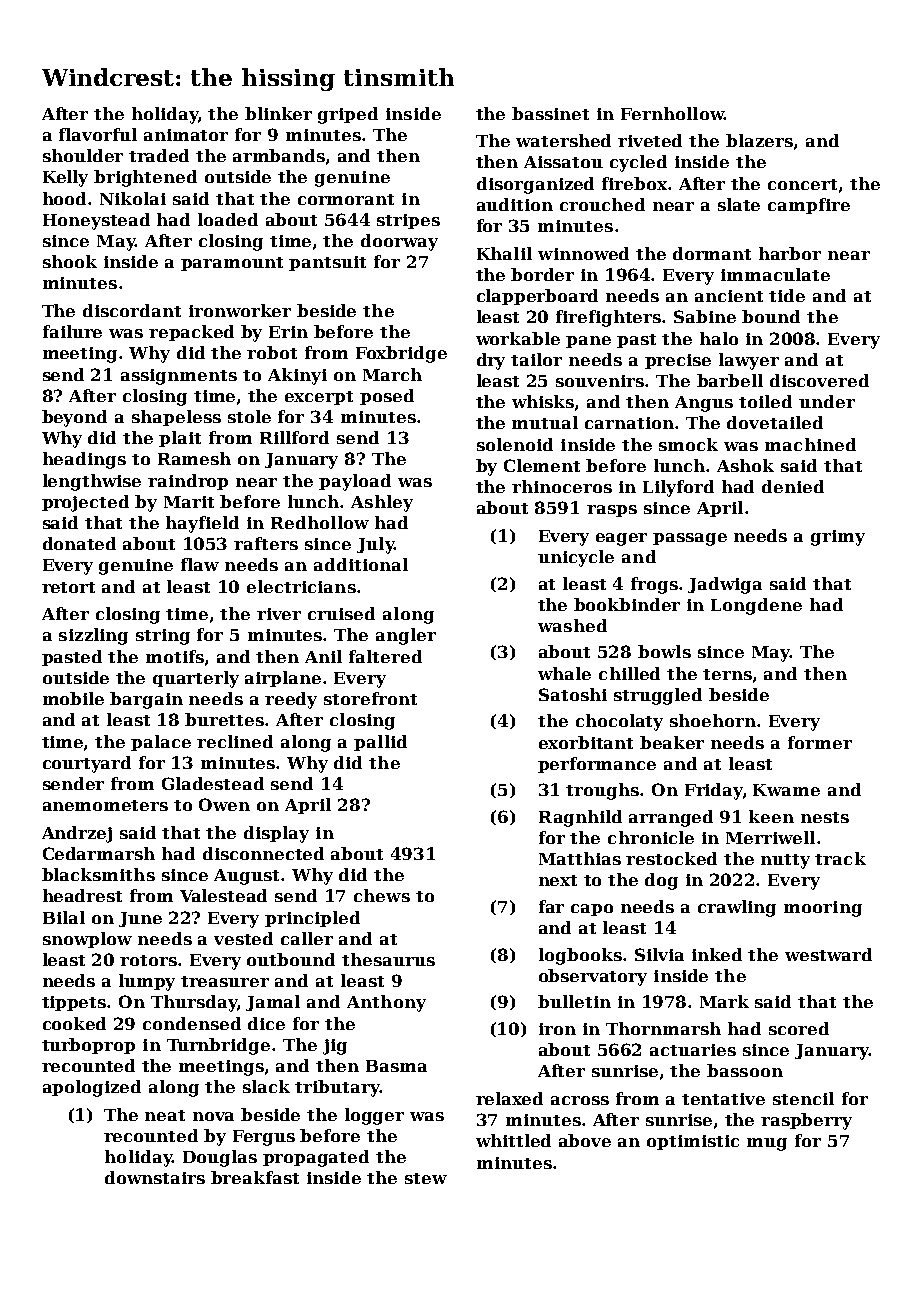 Image resolution: width=924 pixels, height=1308 pixels. I want to click on flavorful, so click(98, 134).
